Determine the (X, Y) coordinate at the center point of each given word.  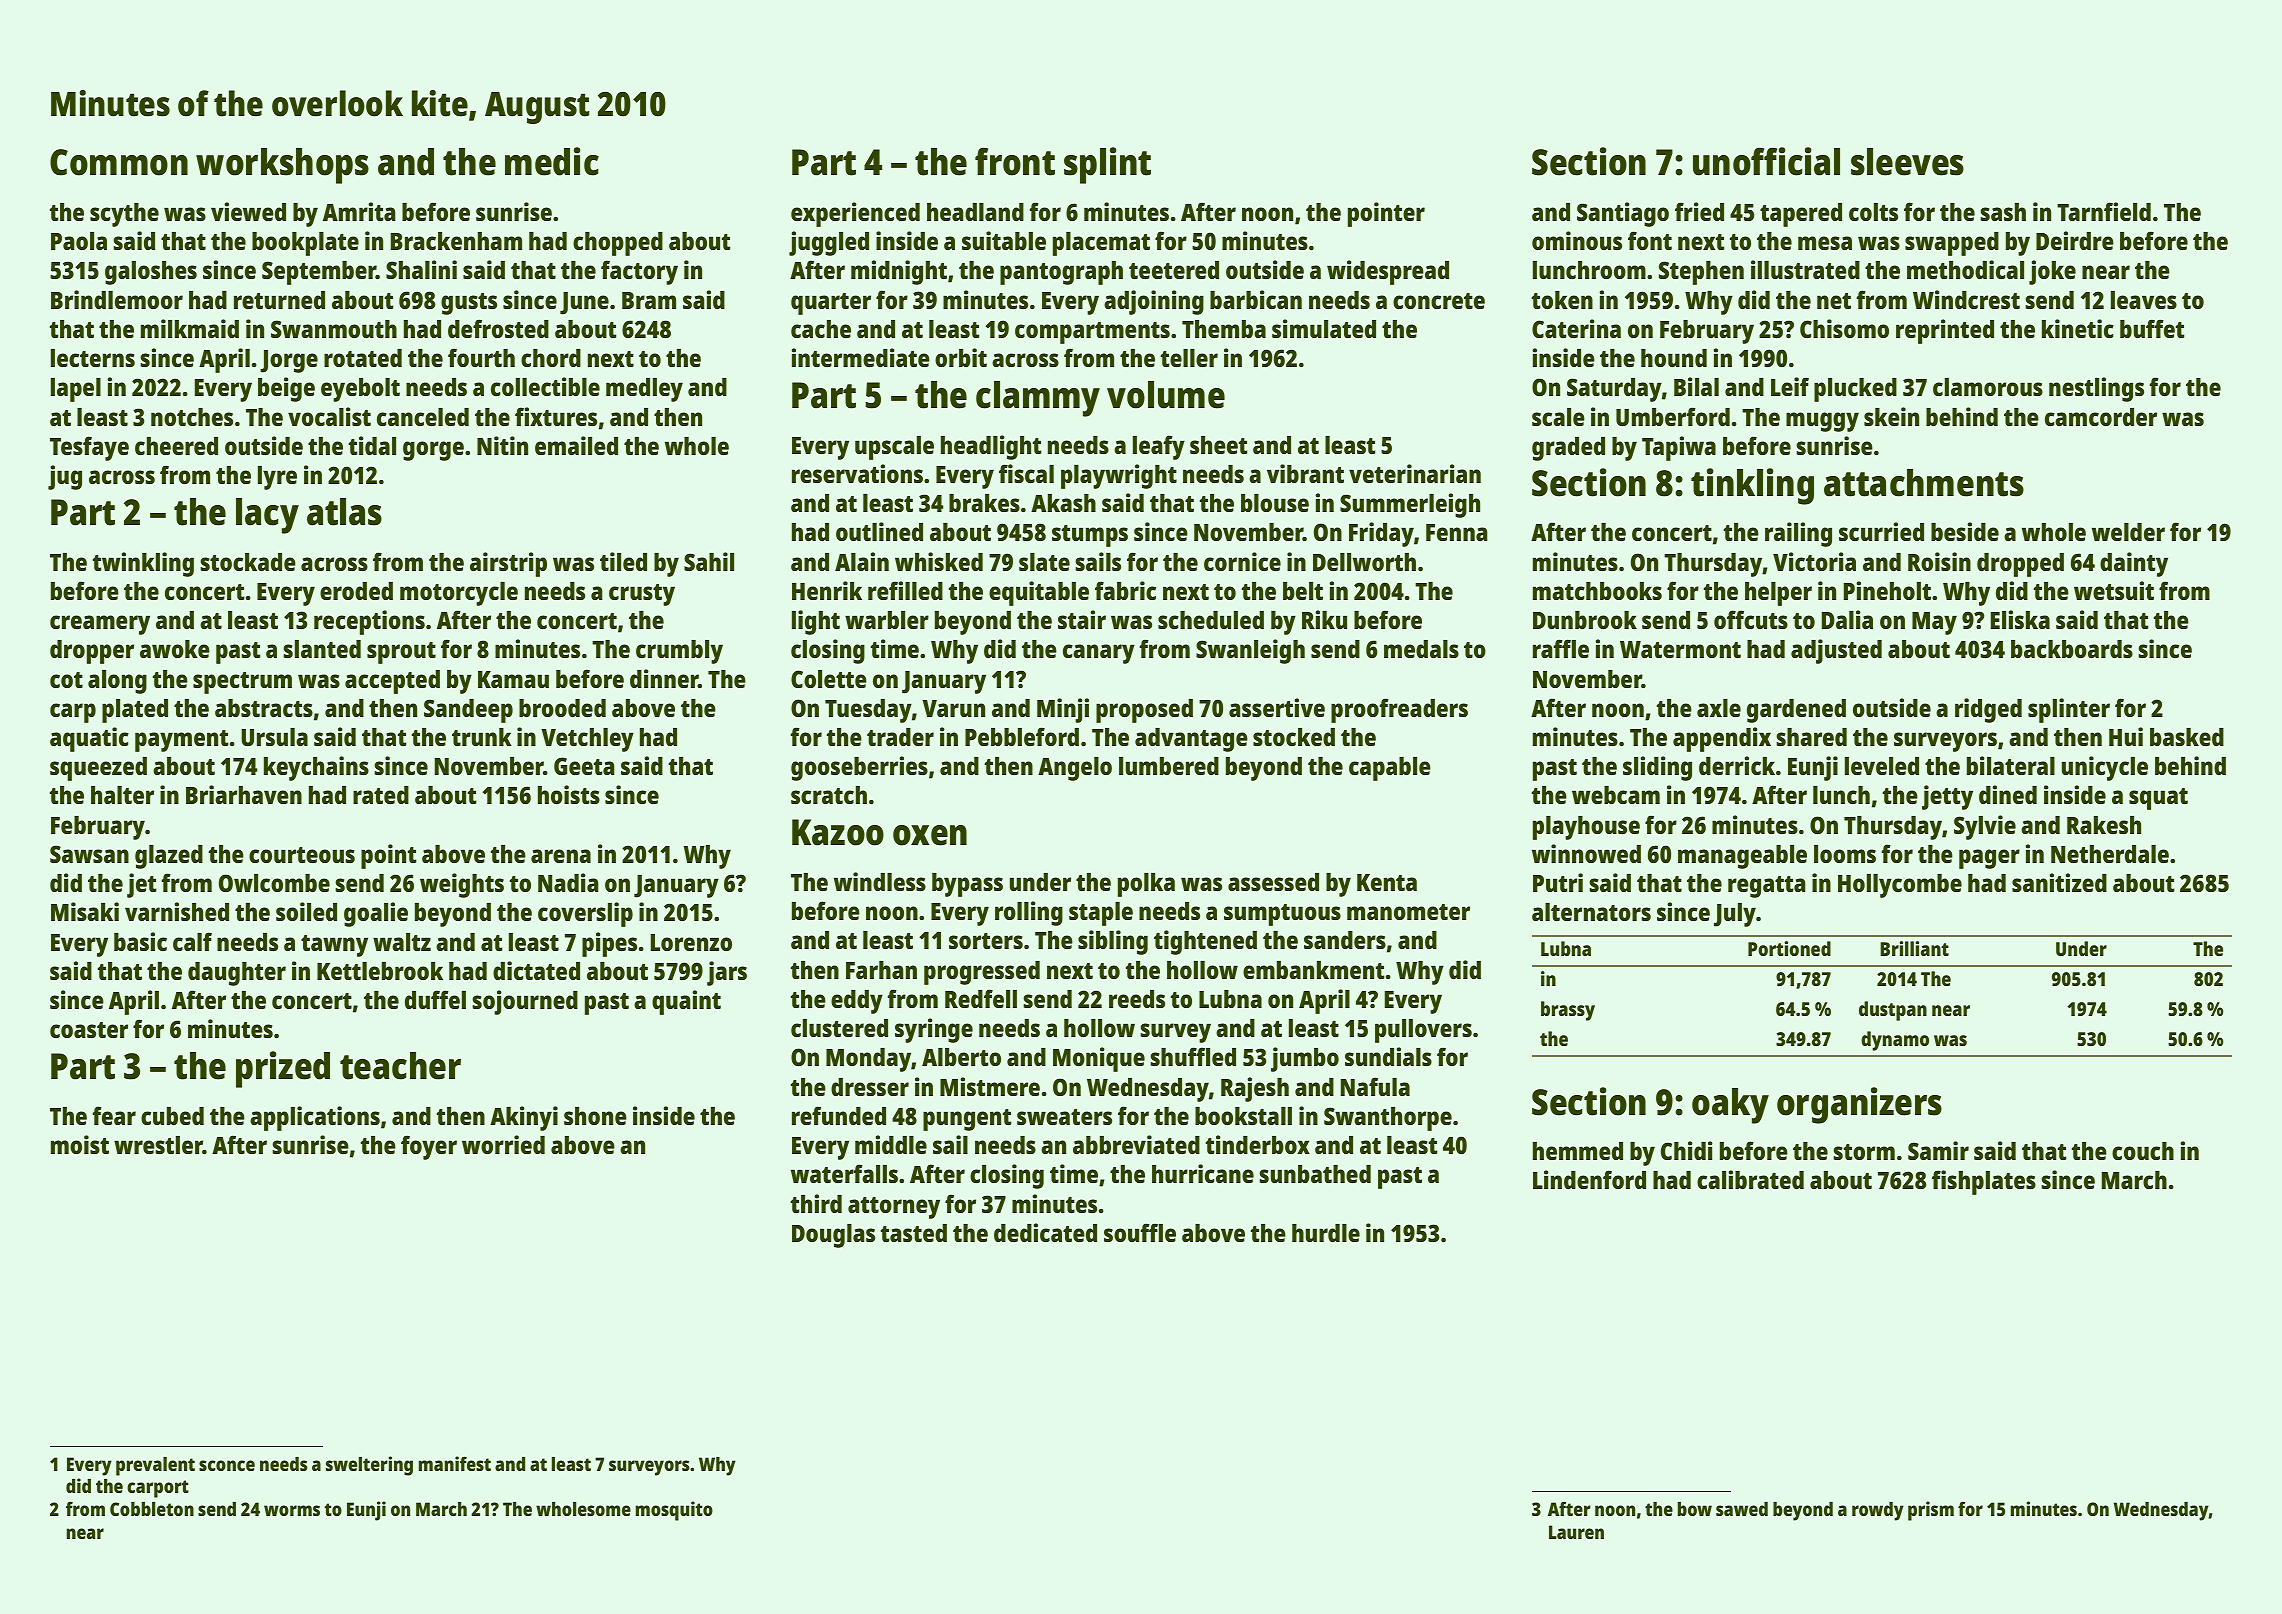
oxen (930, 835)
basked (2187, 737)
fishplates (1984, 1182)
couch (2143, 1151)
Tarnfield (2104, 211)
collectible (545, 386)
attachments (1924, 483)
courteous (302, 855)
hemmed (1578, 1151)
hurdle (1326, 1233)
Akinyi (524, 1118)
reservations (857, 473)
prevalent (155, 1466)
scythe (124, 215)
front (1015, 161)
